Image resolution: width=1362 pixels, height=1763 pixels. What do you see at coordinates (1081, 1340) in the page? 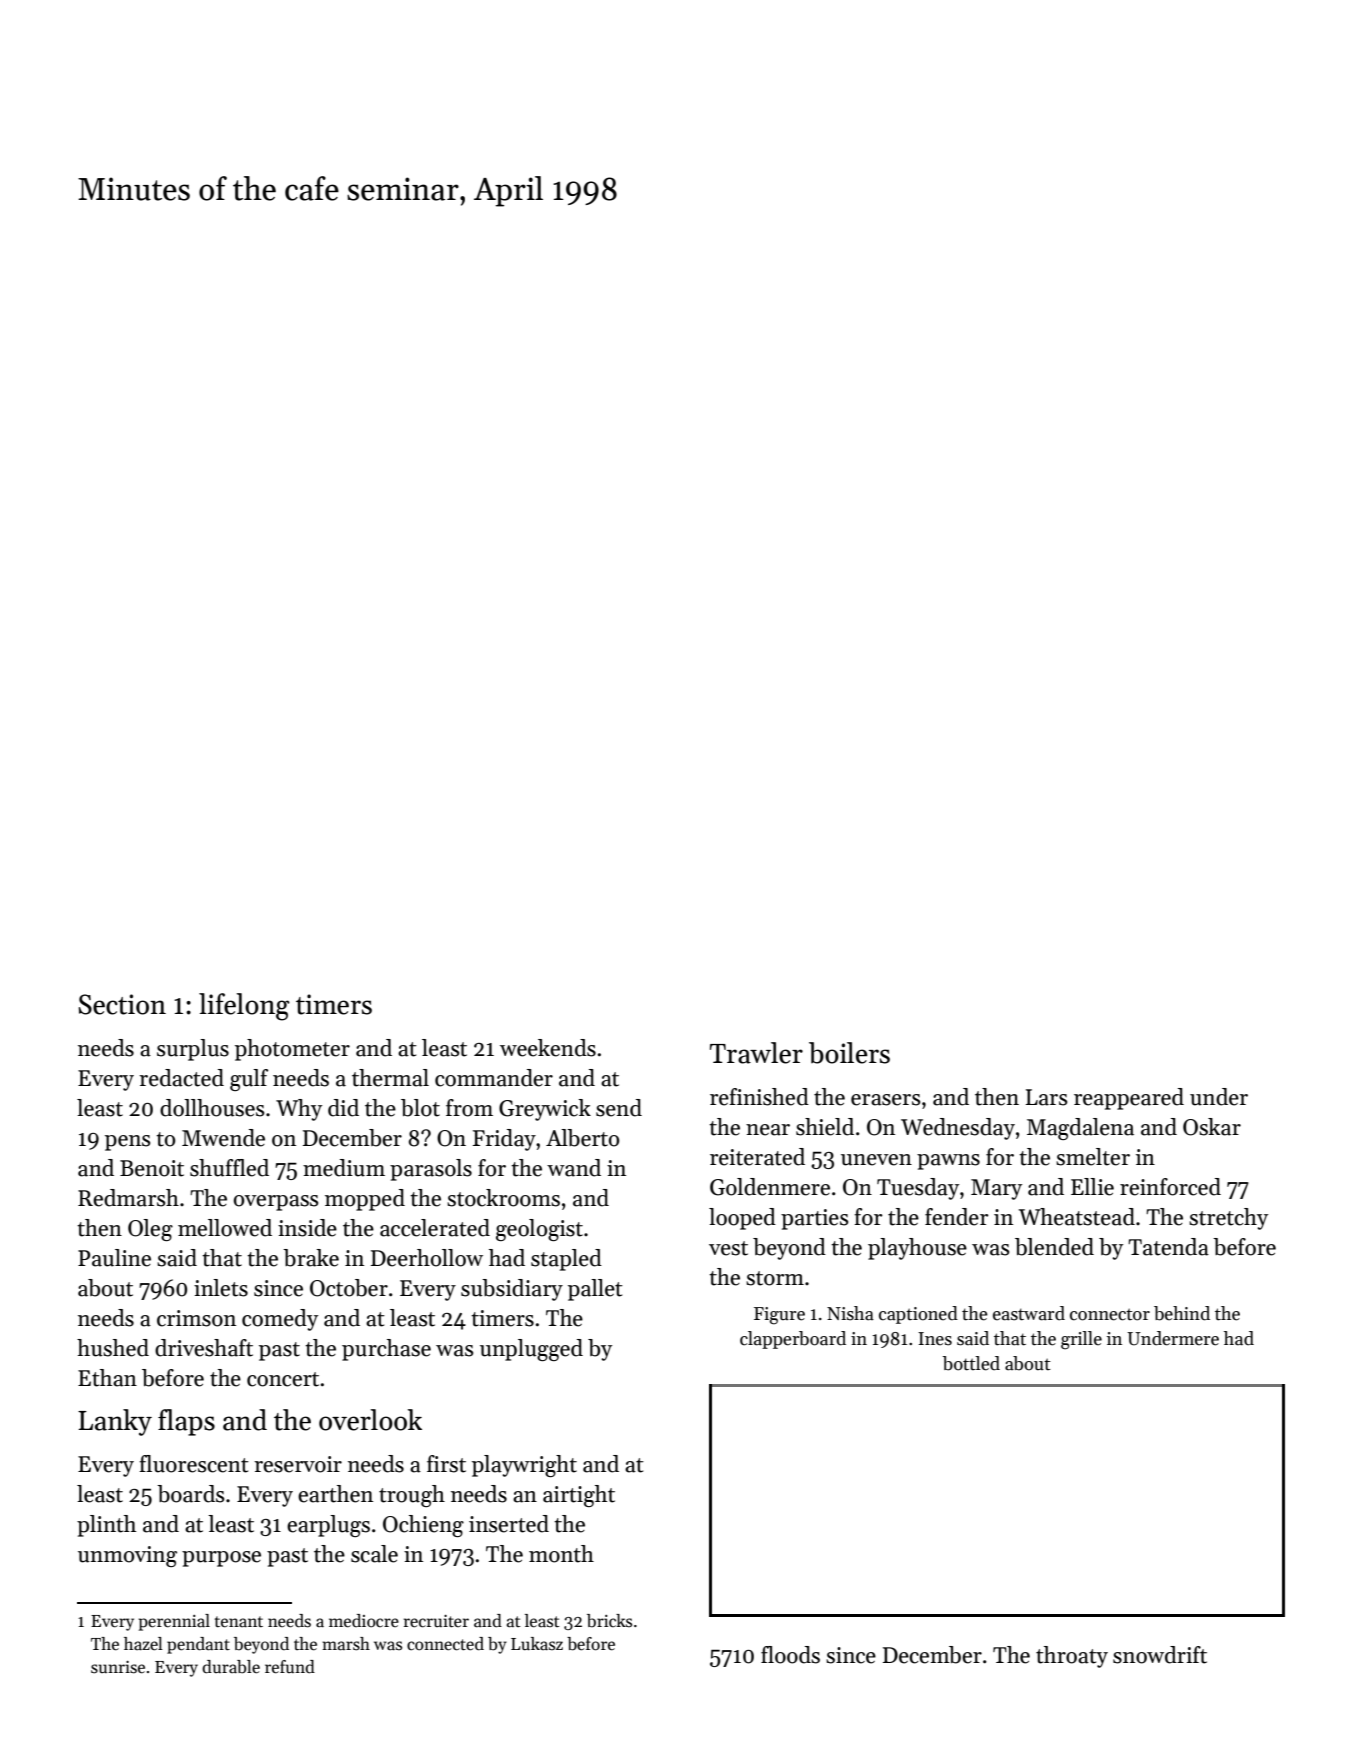
I see `grille` at bounding box center [1081, 1340].
